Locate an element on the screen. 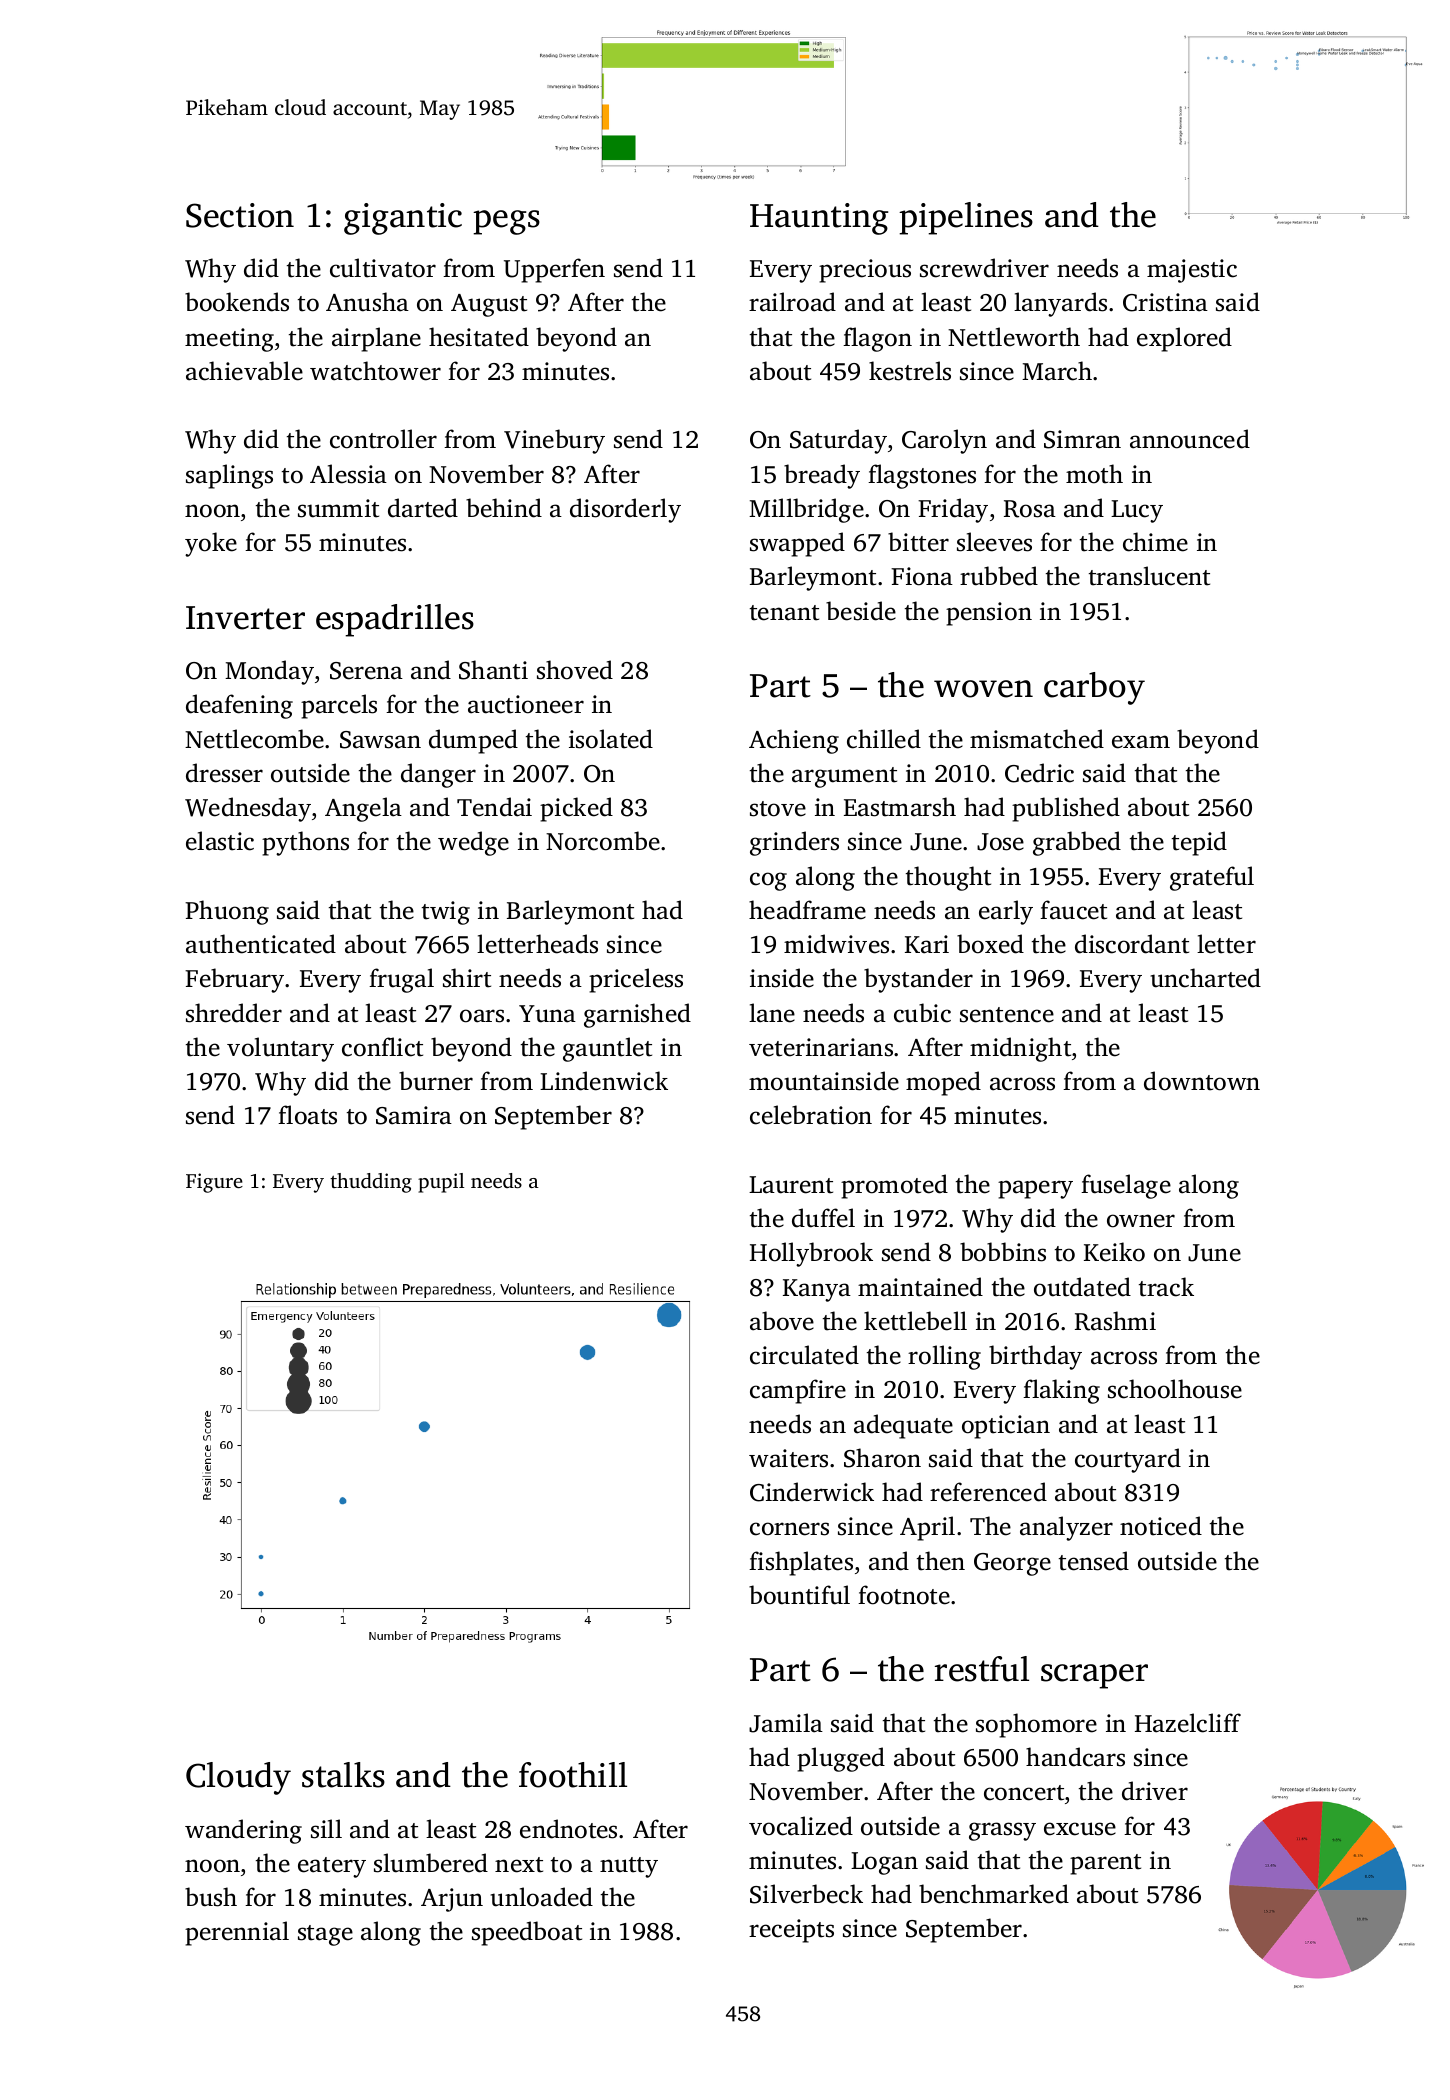  pupil is located at coordinates (441, 1183).
